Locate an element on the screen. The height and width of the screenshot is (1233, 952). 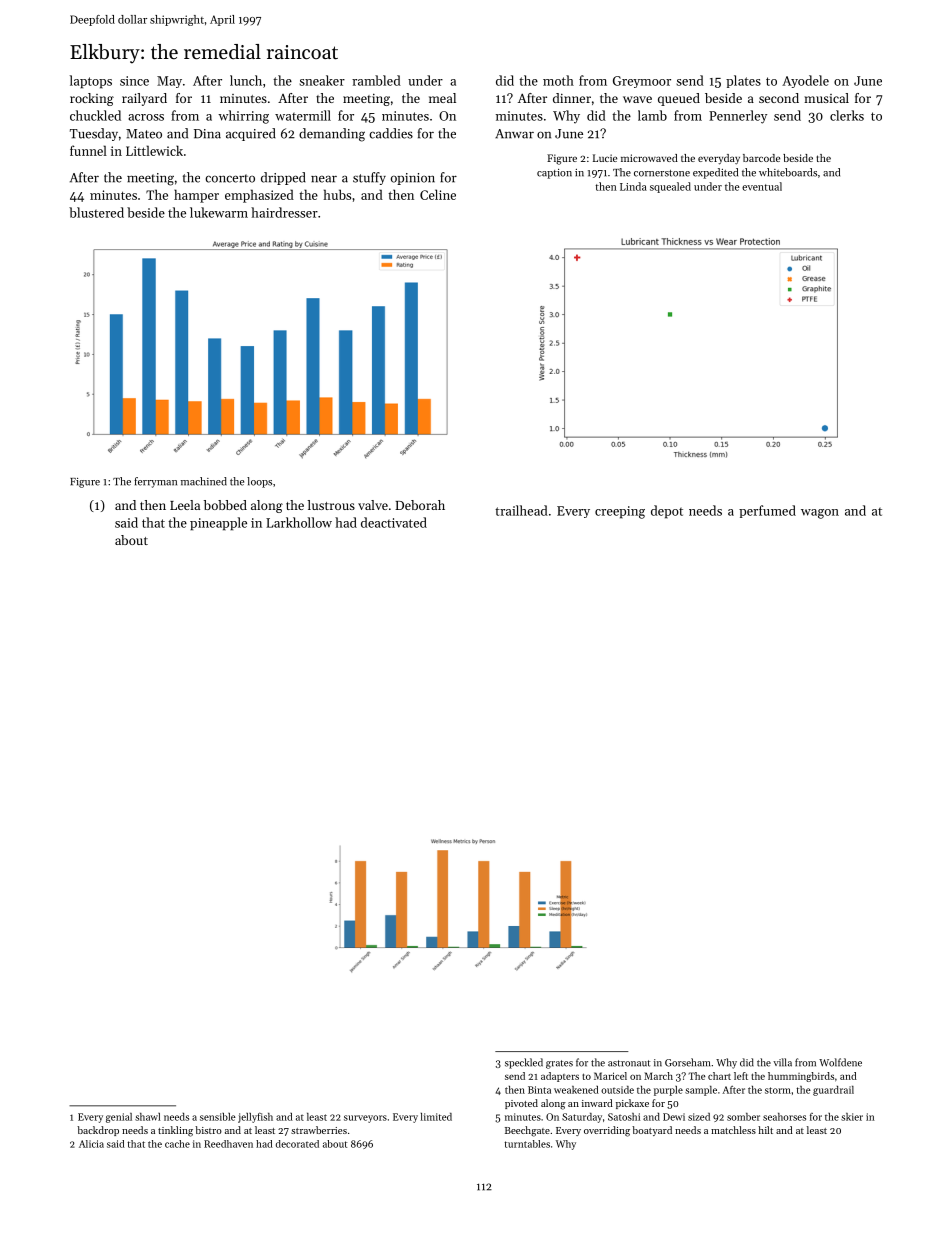
Wolfdene is located at coordinates (840, 1062).
